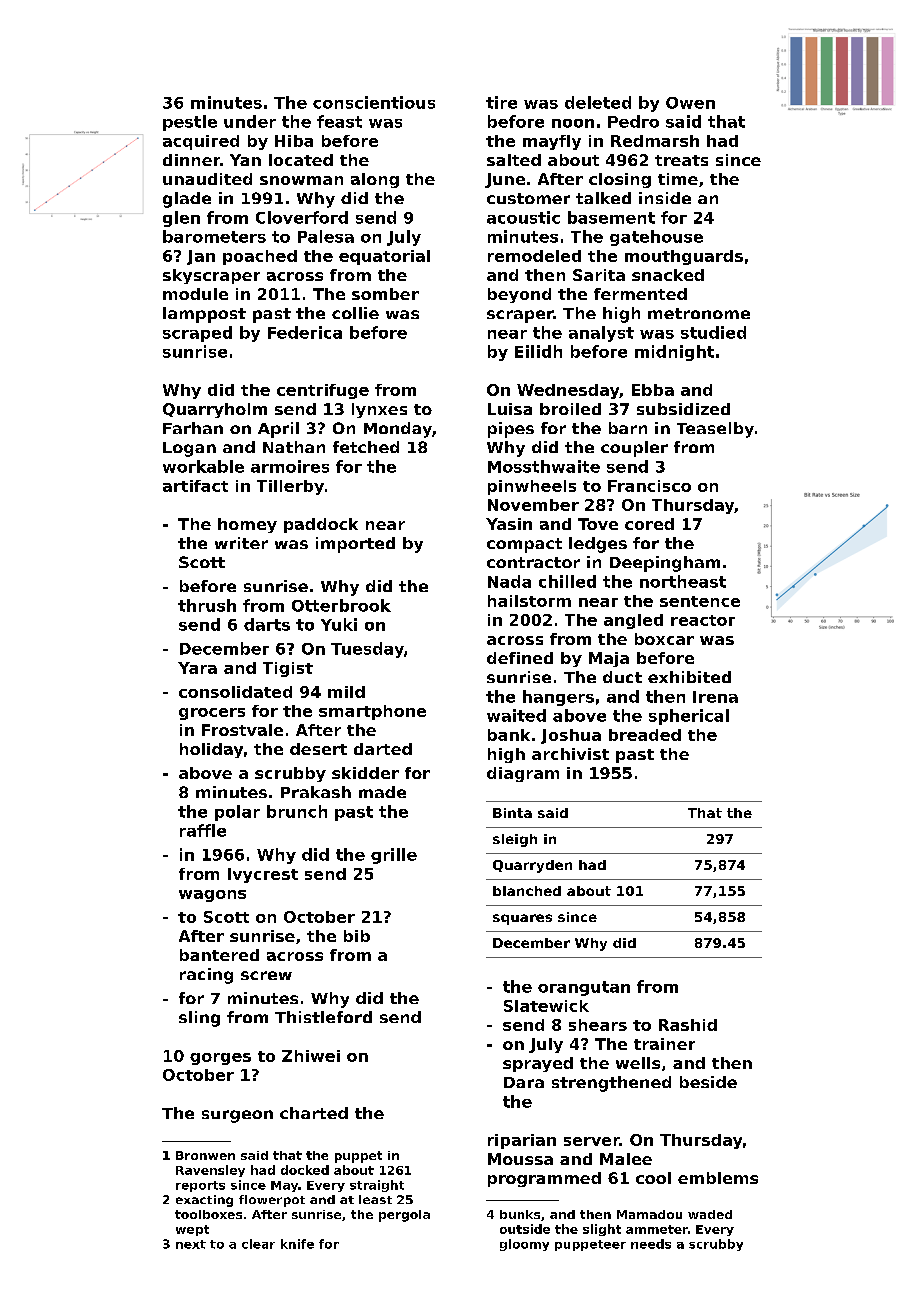  What do you see at coordinates (501, 102) in the screenshot?
I see `tire` at bounding box center [501, 102].
